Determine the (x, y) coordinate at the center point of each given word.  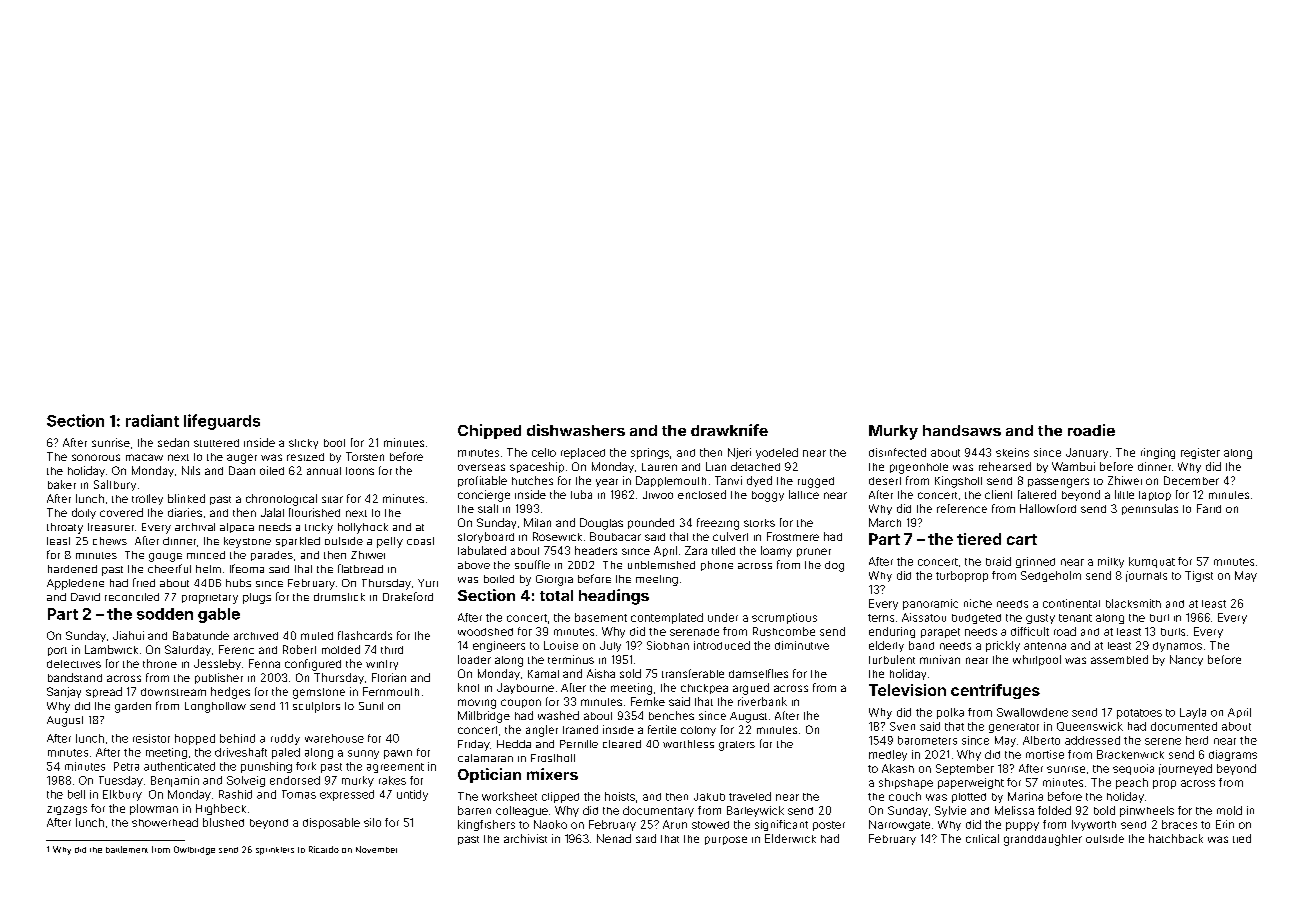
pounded (651, 523)
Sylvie (950, 811)
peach (1132, 783)
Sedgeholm (1051, 576)
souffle (532, 564)
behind (237, 738)
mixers (552, 774)
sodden (165, 614)
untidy (412, 795)
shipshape (906, 783)
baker (62, 484)
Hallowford (1048, 508)
